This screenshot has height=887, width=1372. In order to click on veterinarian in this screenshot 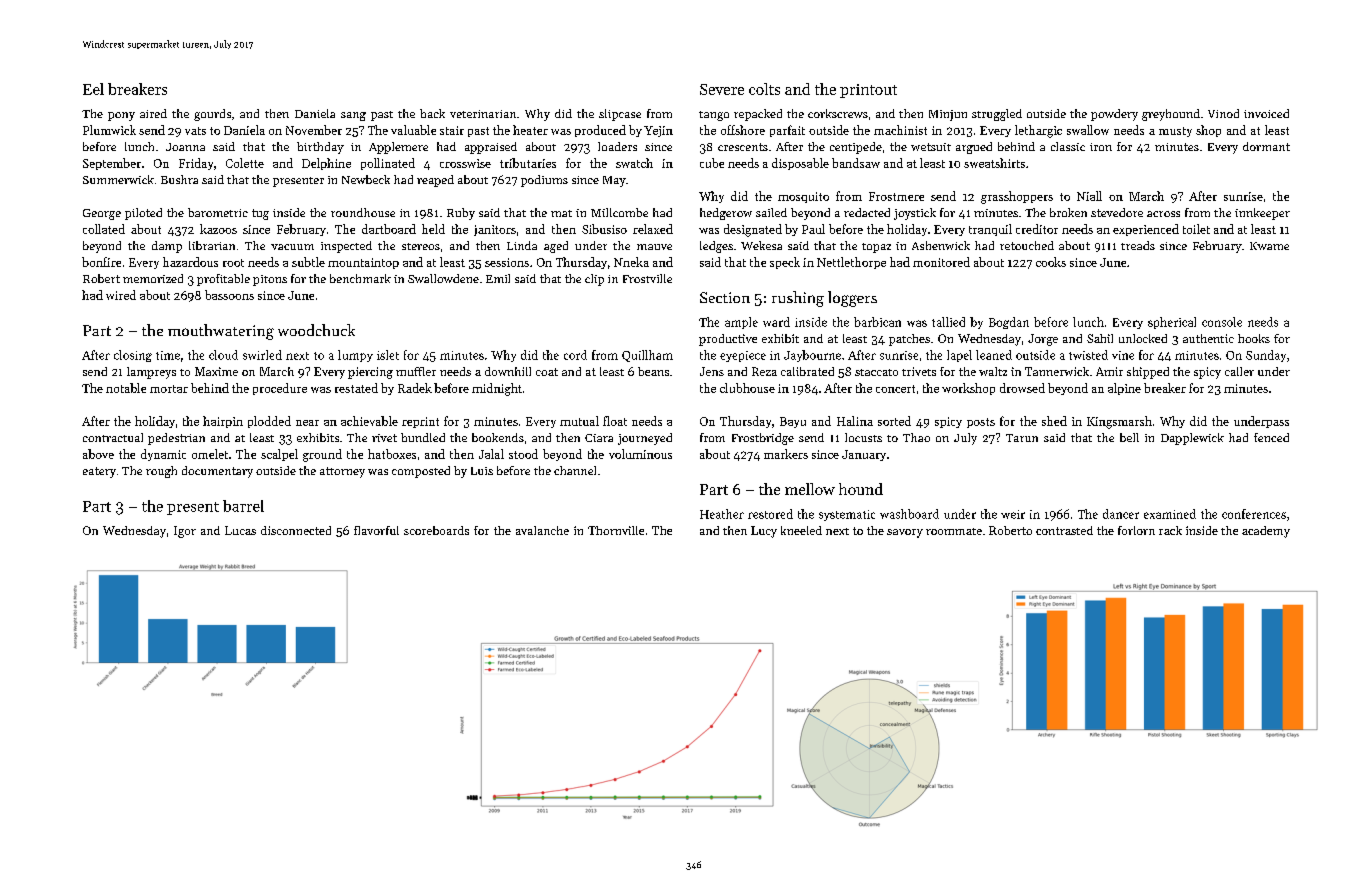, I will do `click(483, 114)`.
